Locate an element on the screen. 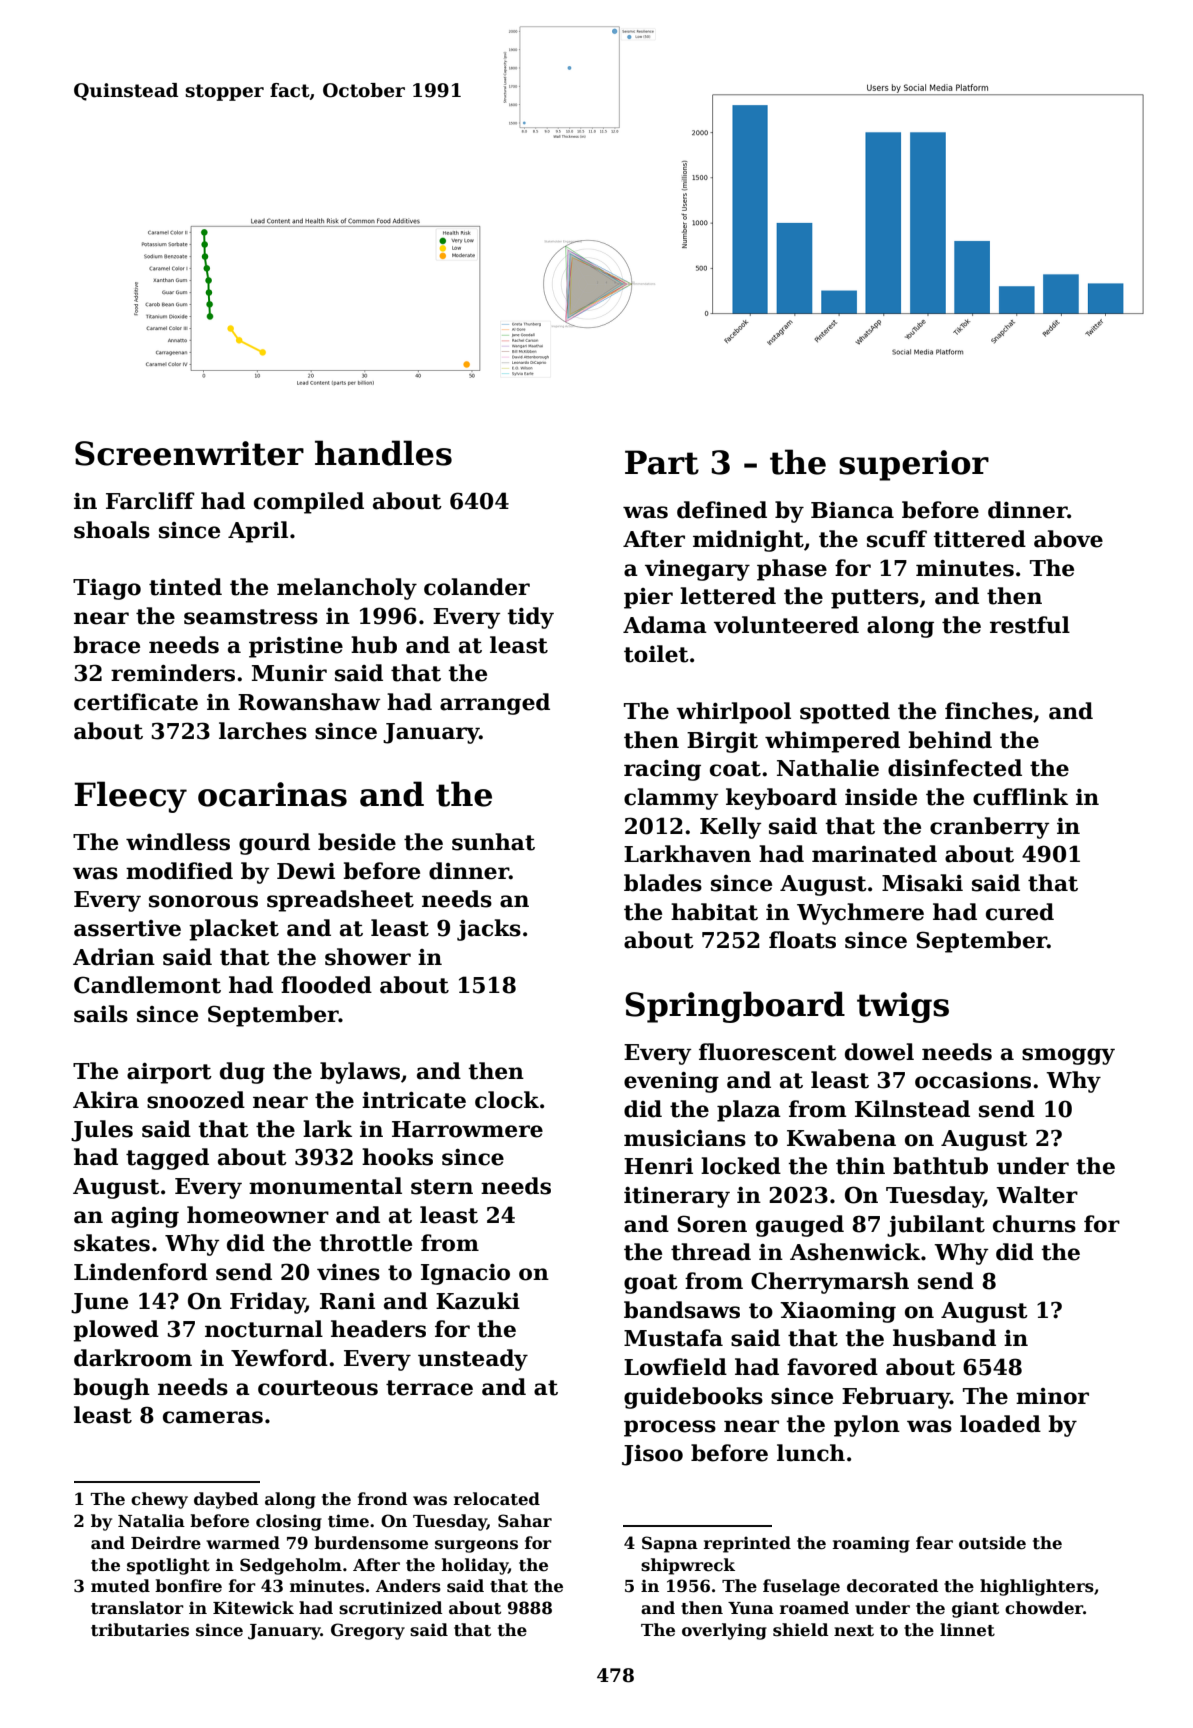 The height and width of the screenshot is (1728, 1193). Akira is located at coordinates (106, 1100).
